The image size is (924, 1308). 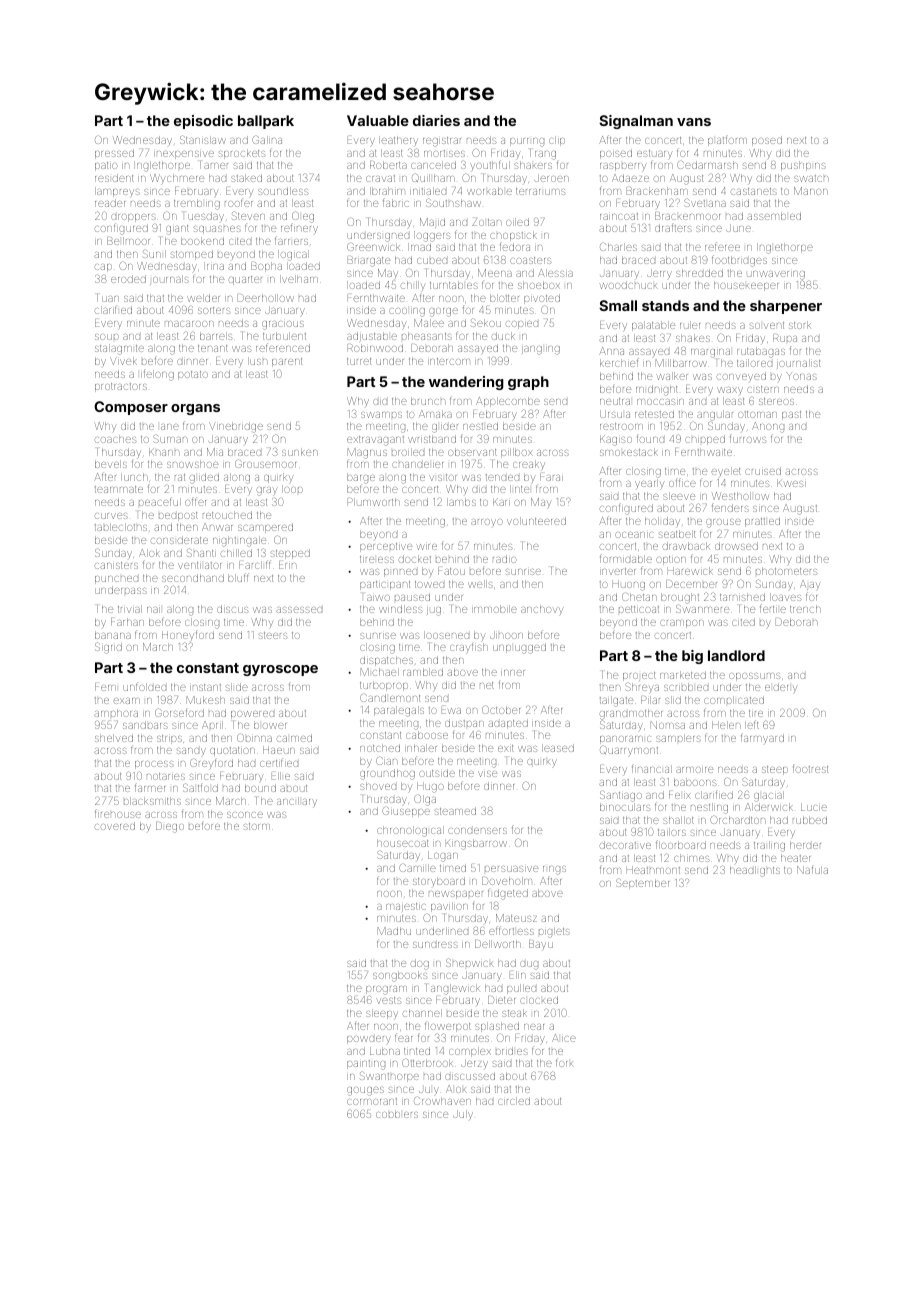 I want to click on Amaka, so click(x=435, y=414).
